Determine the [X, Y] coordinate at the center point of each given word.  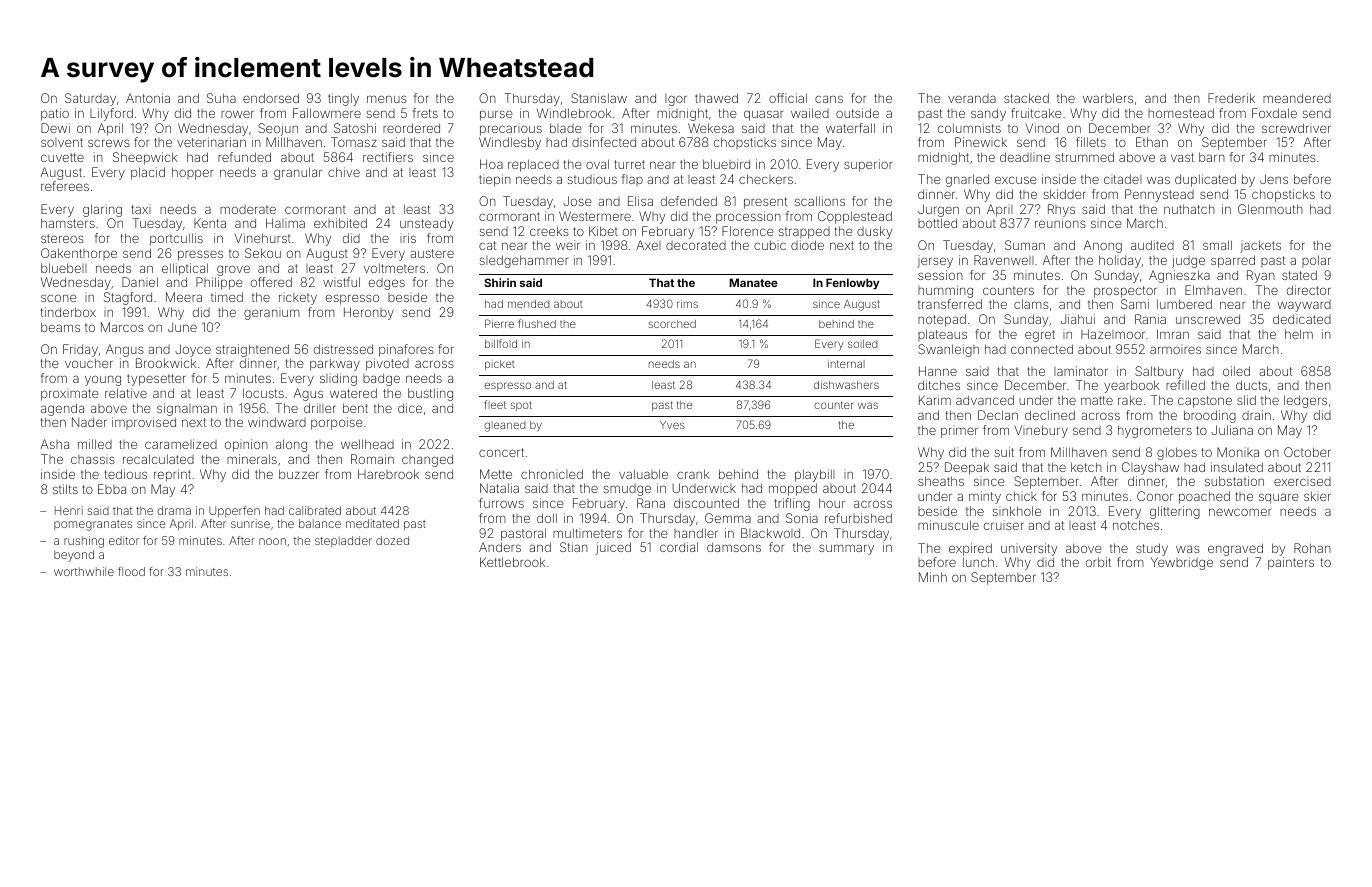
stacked [1026, 98]
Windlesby [510, 143]
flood [131, 571]
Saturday [90, 99]
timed [227, 297]
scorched [672, 324]
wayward [1304, 306]
